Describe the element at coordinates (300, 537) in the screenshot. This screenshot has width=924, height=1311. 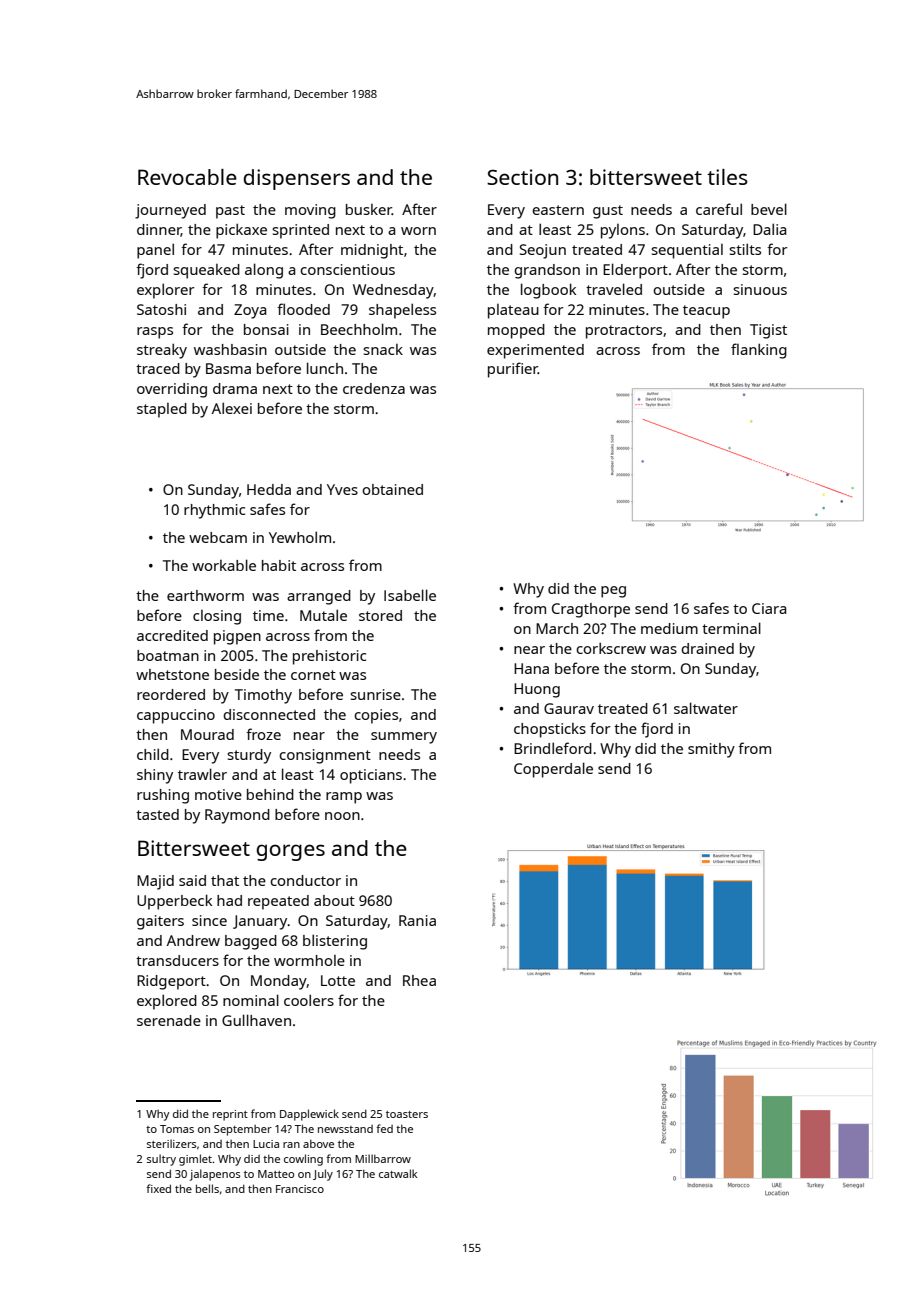
I see `Yewholm` at that location.
